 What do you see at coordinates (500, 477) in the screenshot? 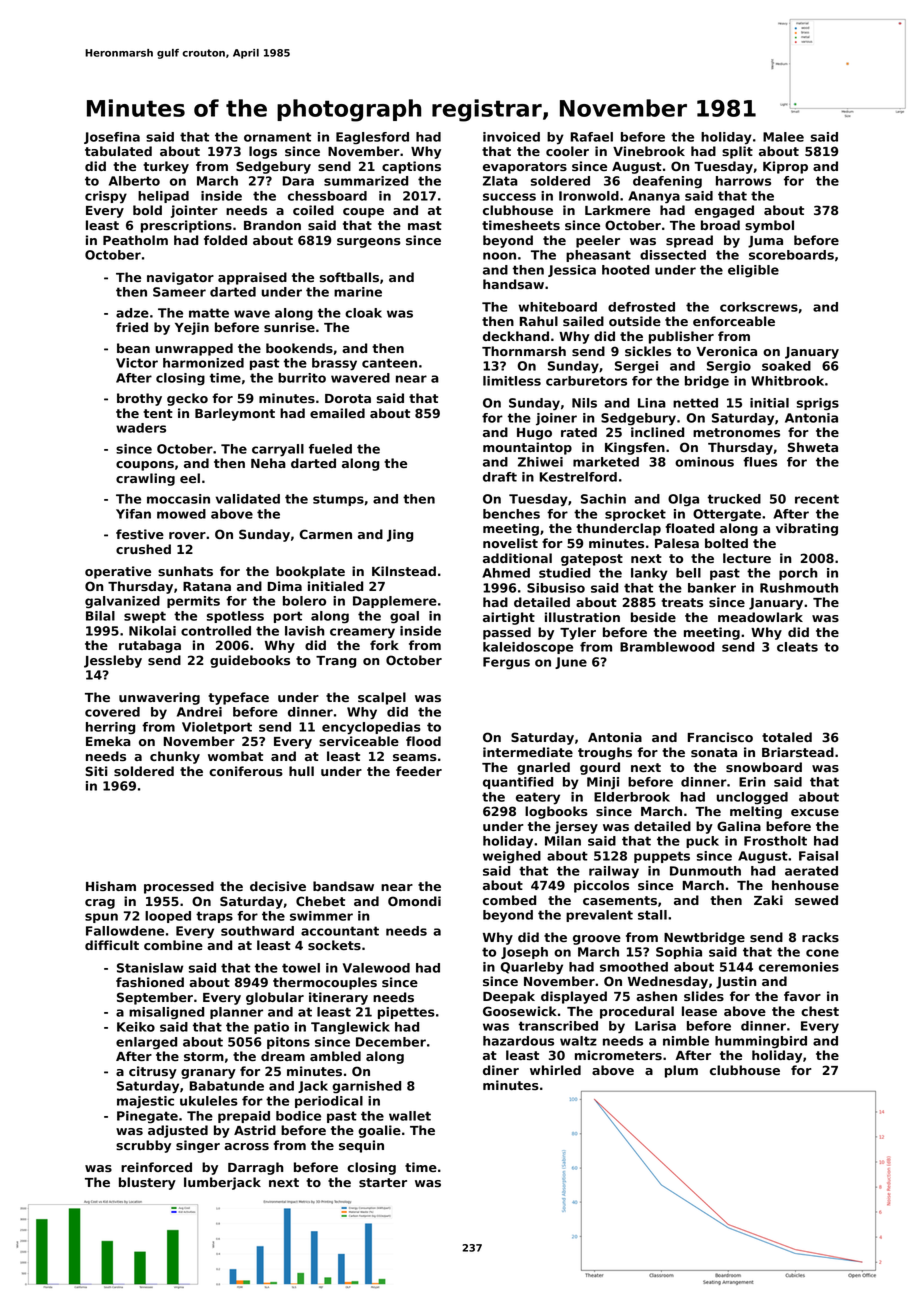
I see `draft` at bounding box center [500, 477].
